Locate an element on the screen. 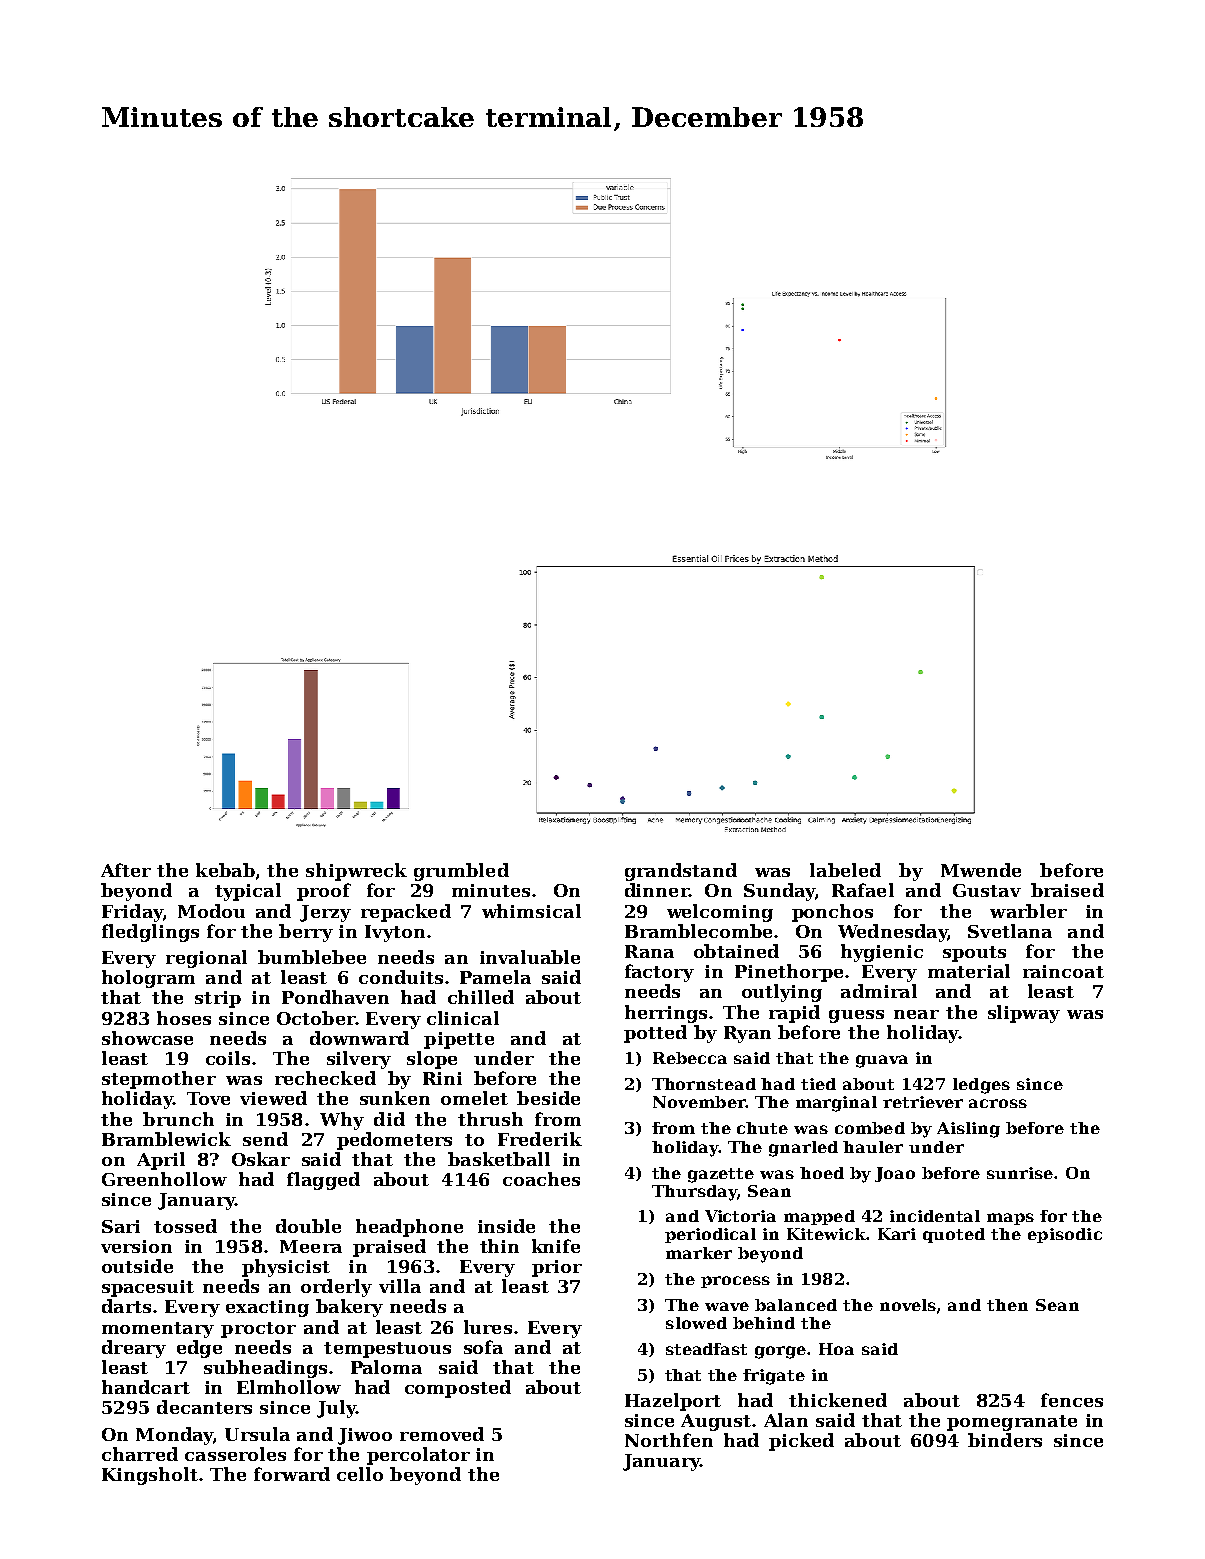 The height and width of the screenshot is (1559, 1205). cello is located at coordinates (360, 1474).
